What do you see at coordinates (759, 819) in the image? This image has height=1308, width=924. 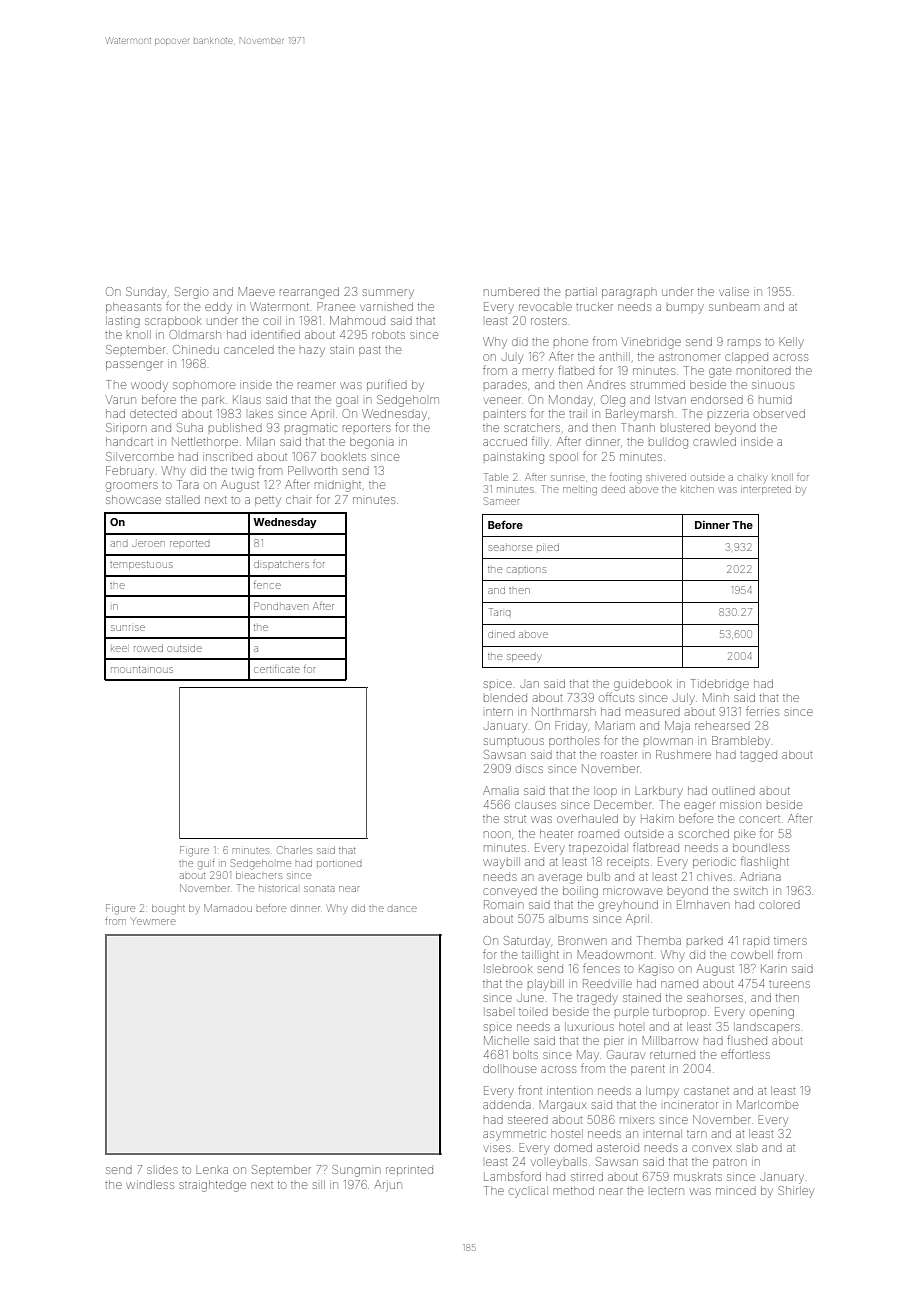 I see `concert` at bounding box center [759, 819].
